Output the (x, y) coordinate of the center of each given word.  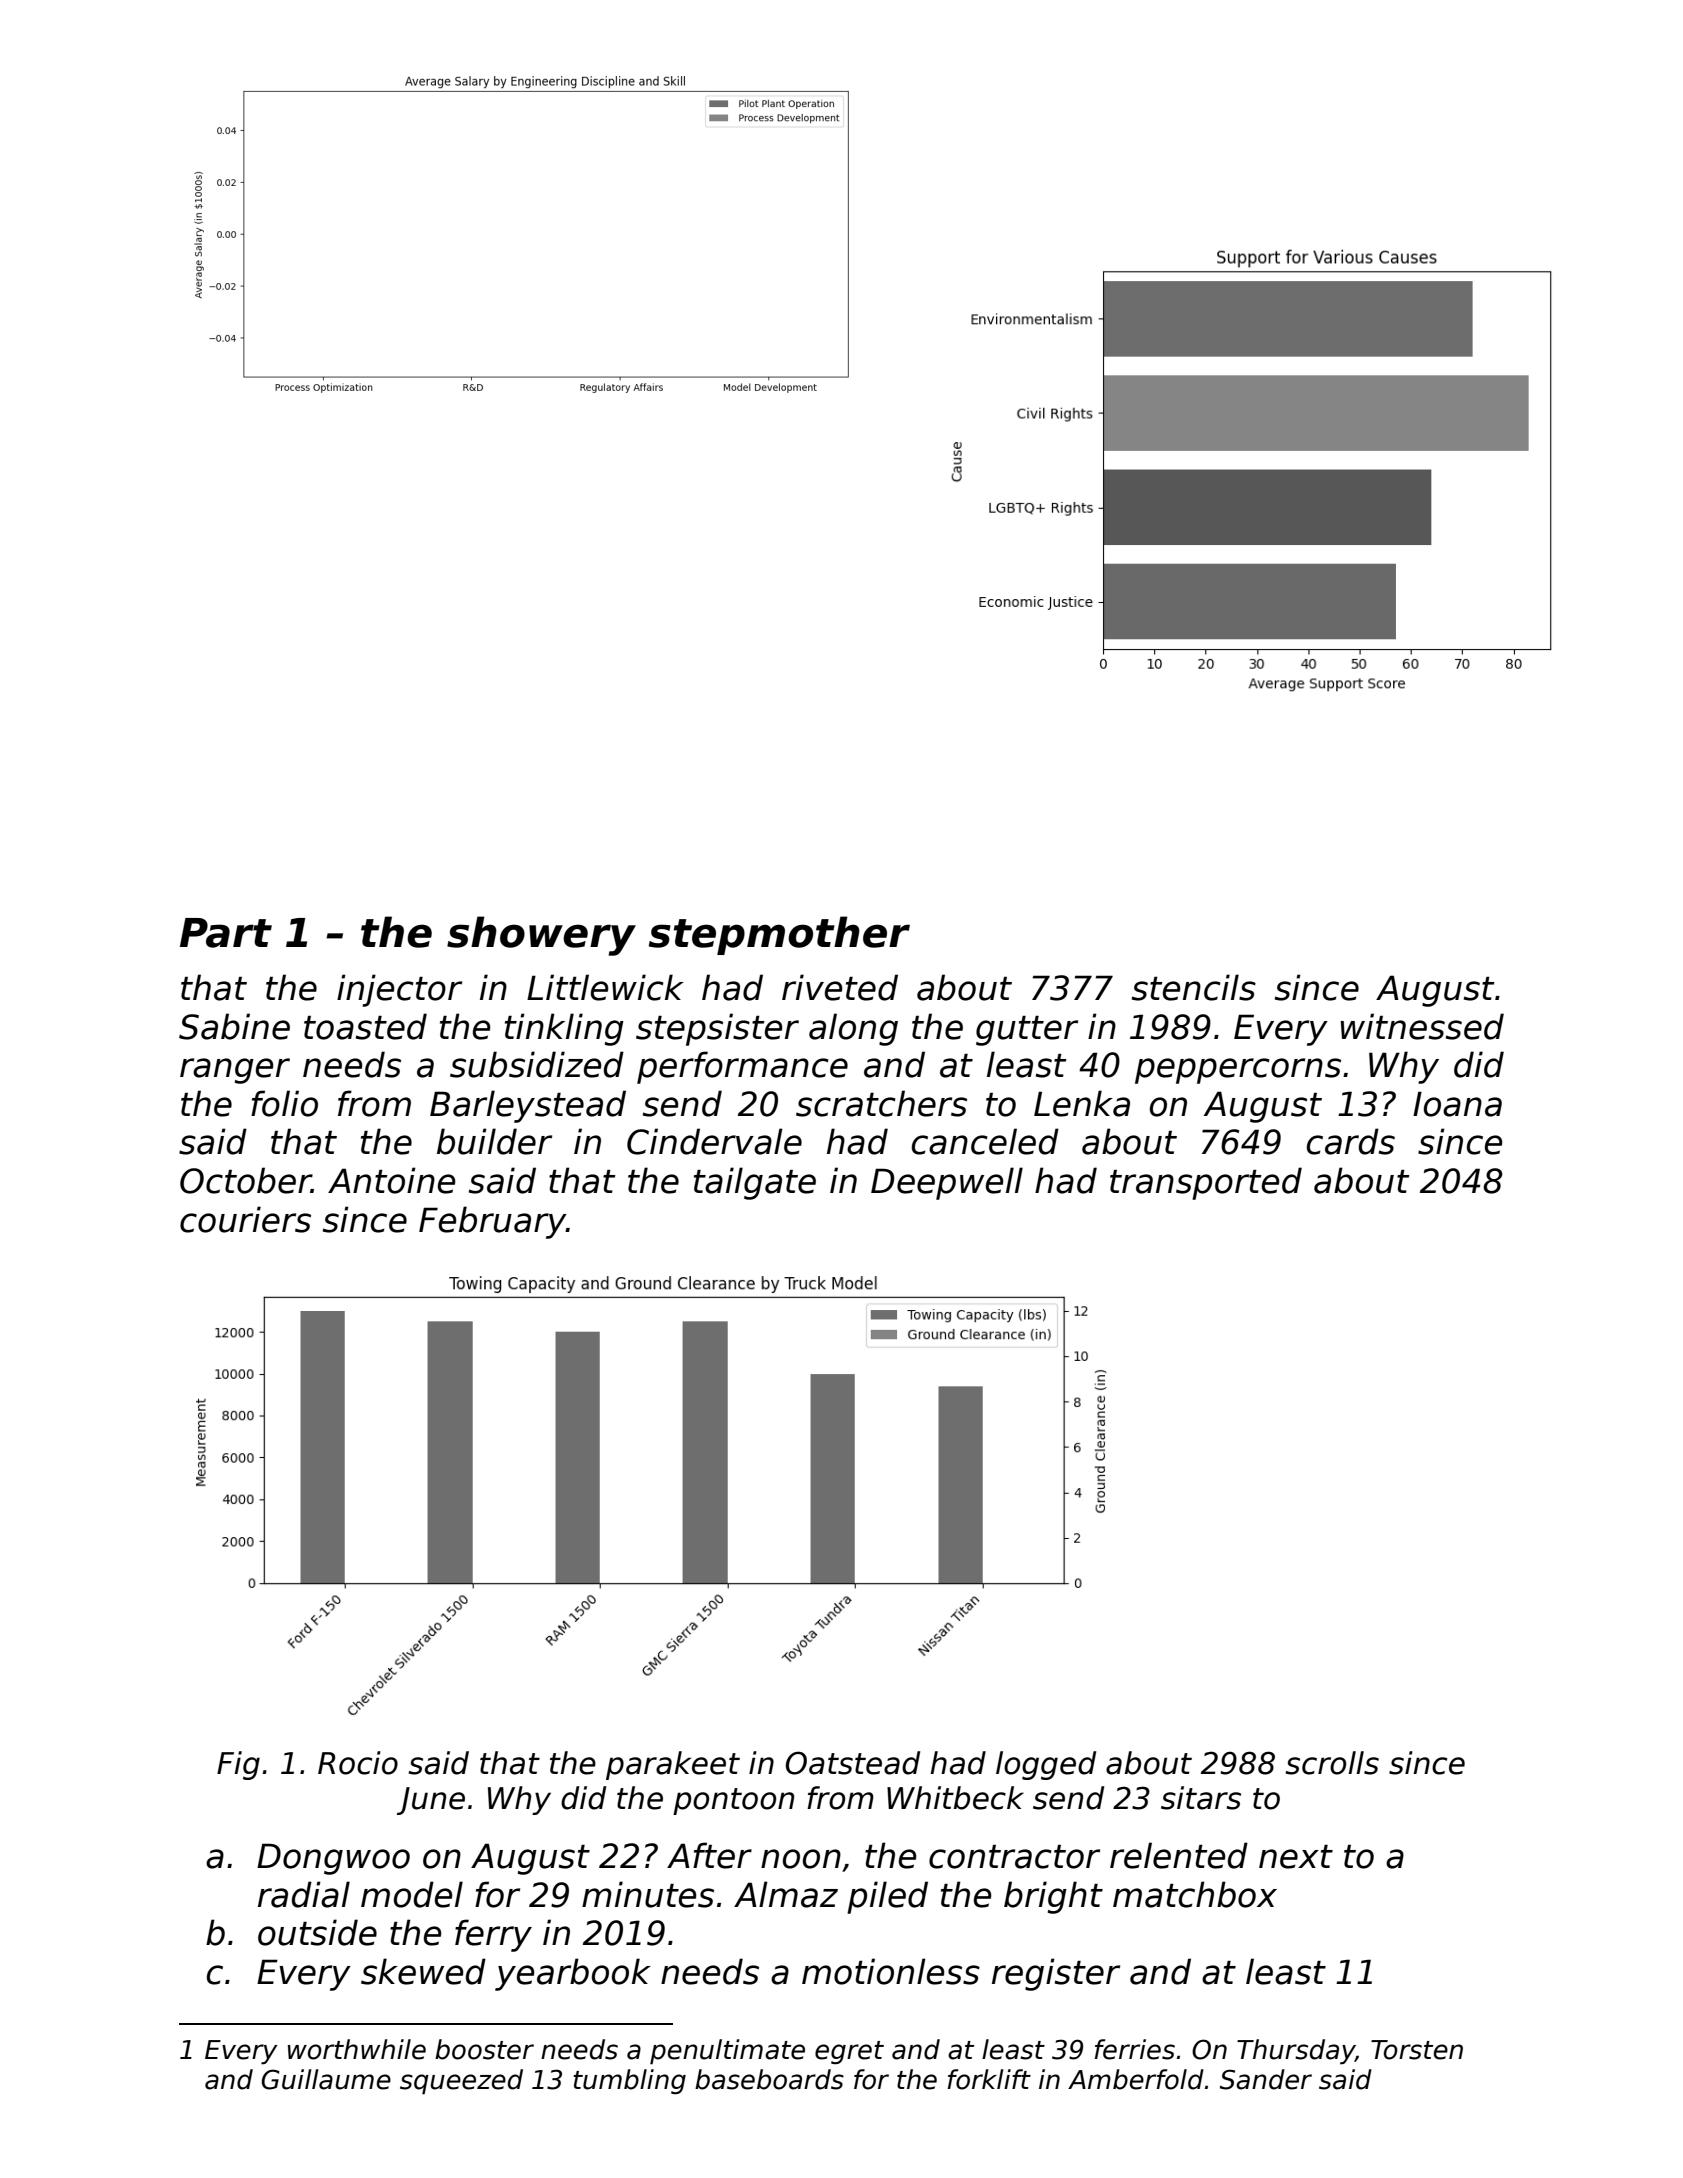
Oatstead (853, 1763)
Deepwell (947, 1183)
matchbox (1195, 1894)
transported (1206, 1183)
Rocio (358, 1763)
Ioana (1457, 1104)
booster (484, 2049)
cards (1351, 1141)
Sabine (234, 1026)
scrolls (1332, 1763)
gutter (1027, 1031)
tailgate (755, 1183)
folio (284, 1103)
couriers (245, 1219)
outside (317, 1932)
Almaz (786, 1894)
